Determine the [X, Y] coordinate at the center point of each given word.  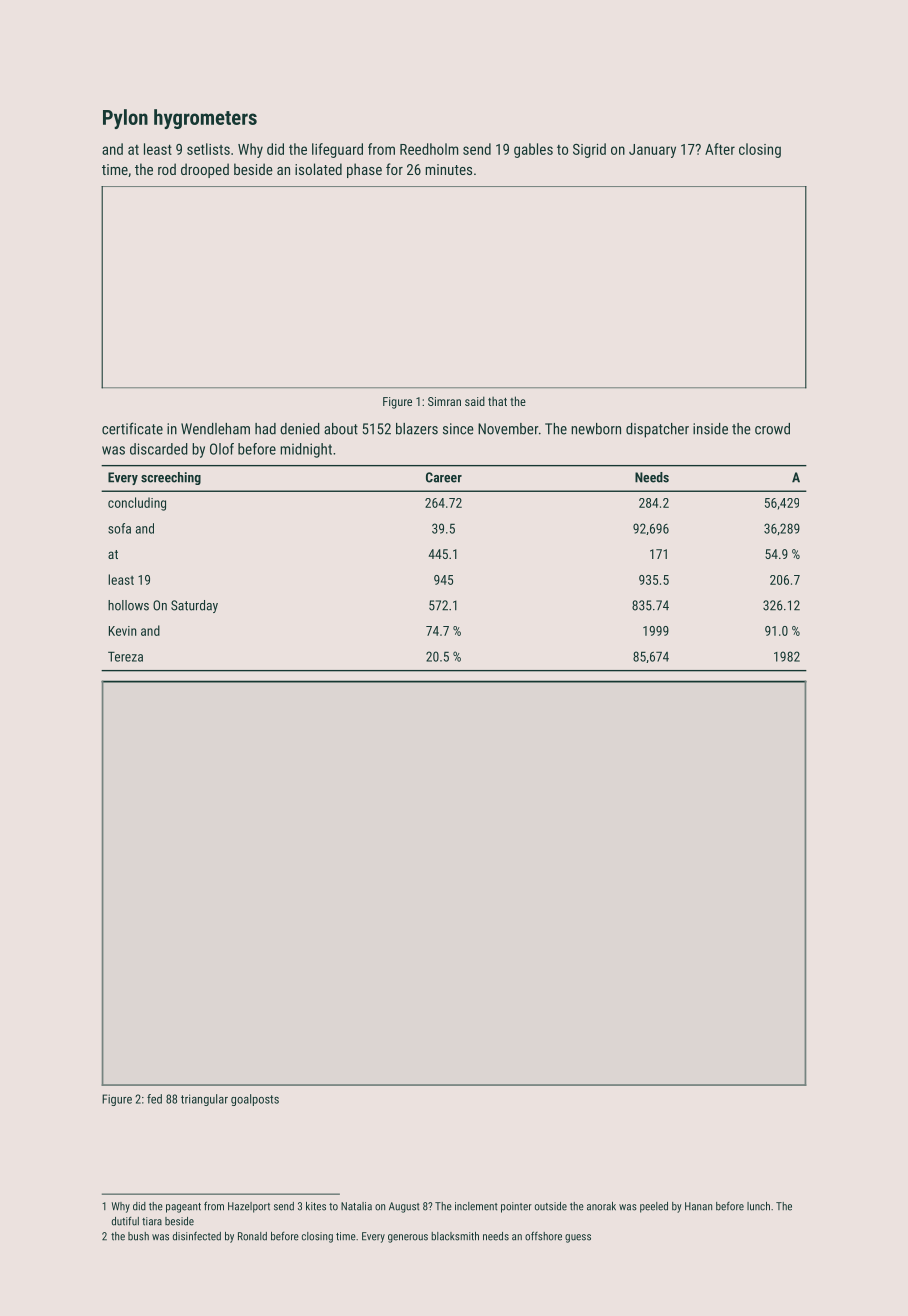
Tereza [125, 656]
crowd [772, 429]
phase [364, 170]
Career [444, 477]
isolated [318, 169]
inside [710, 429]
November [508, 429]
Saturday [194, 606]
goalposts [255, 1100]
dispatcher [657, 430]
